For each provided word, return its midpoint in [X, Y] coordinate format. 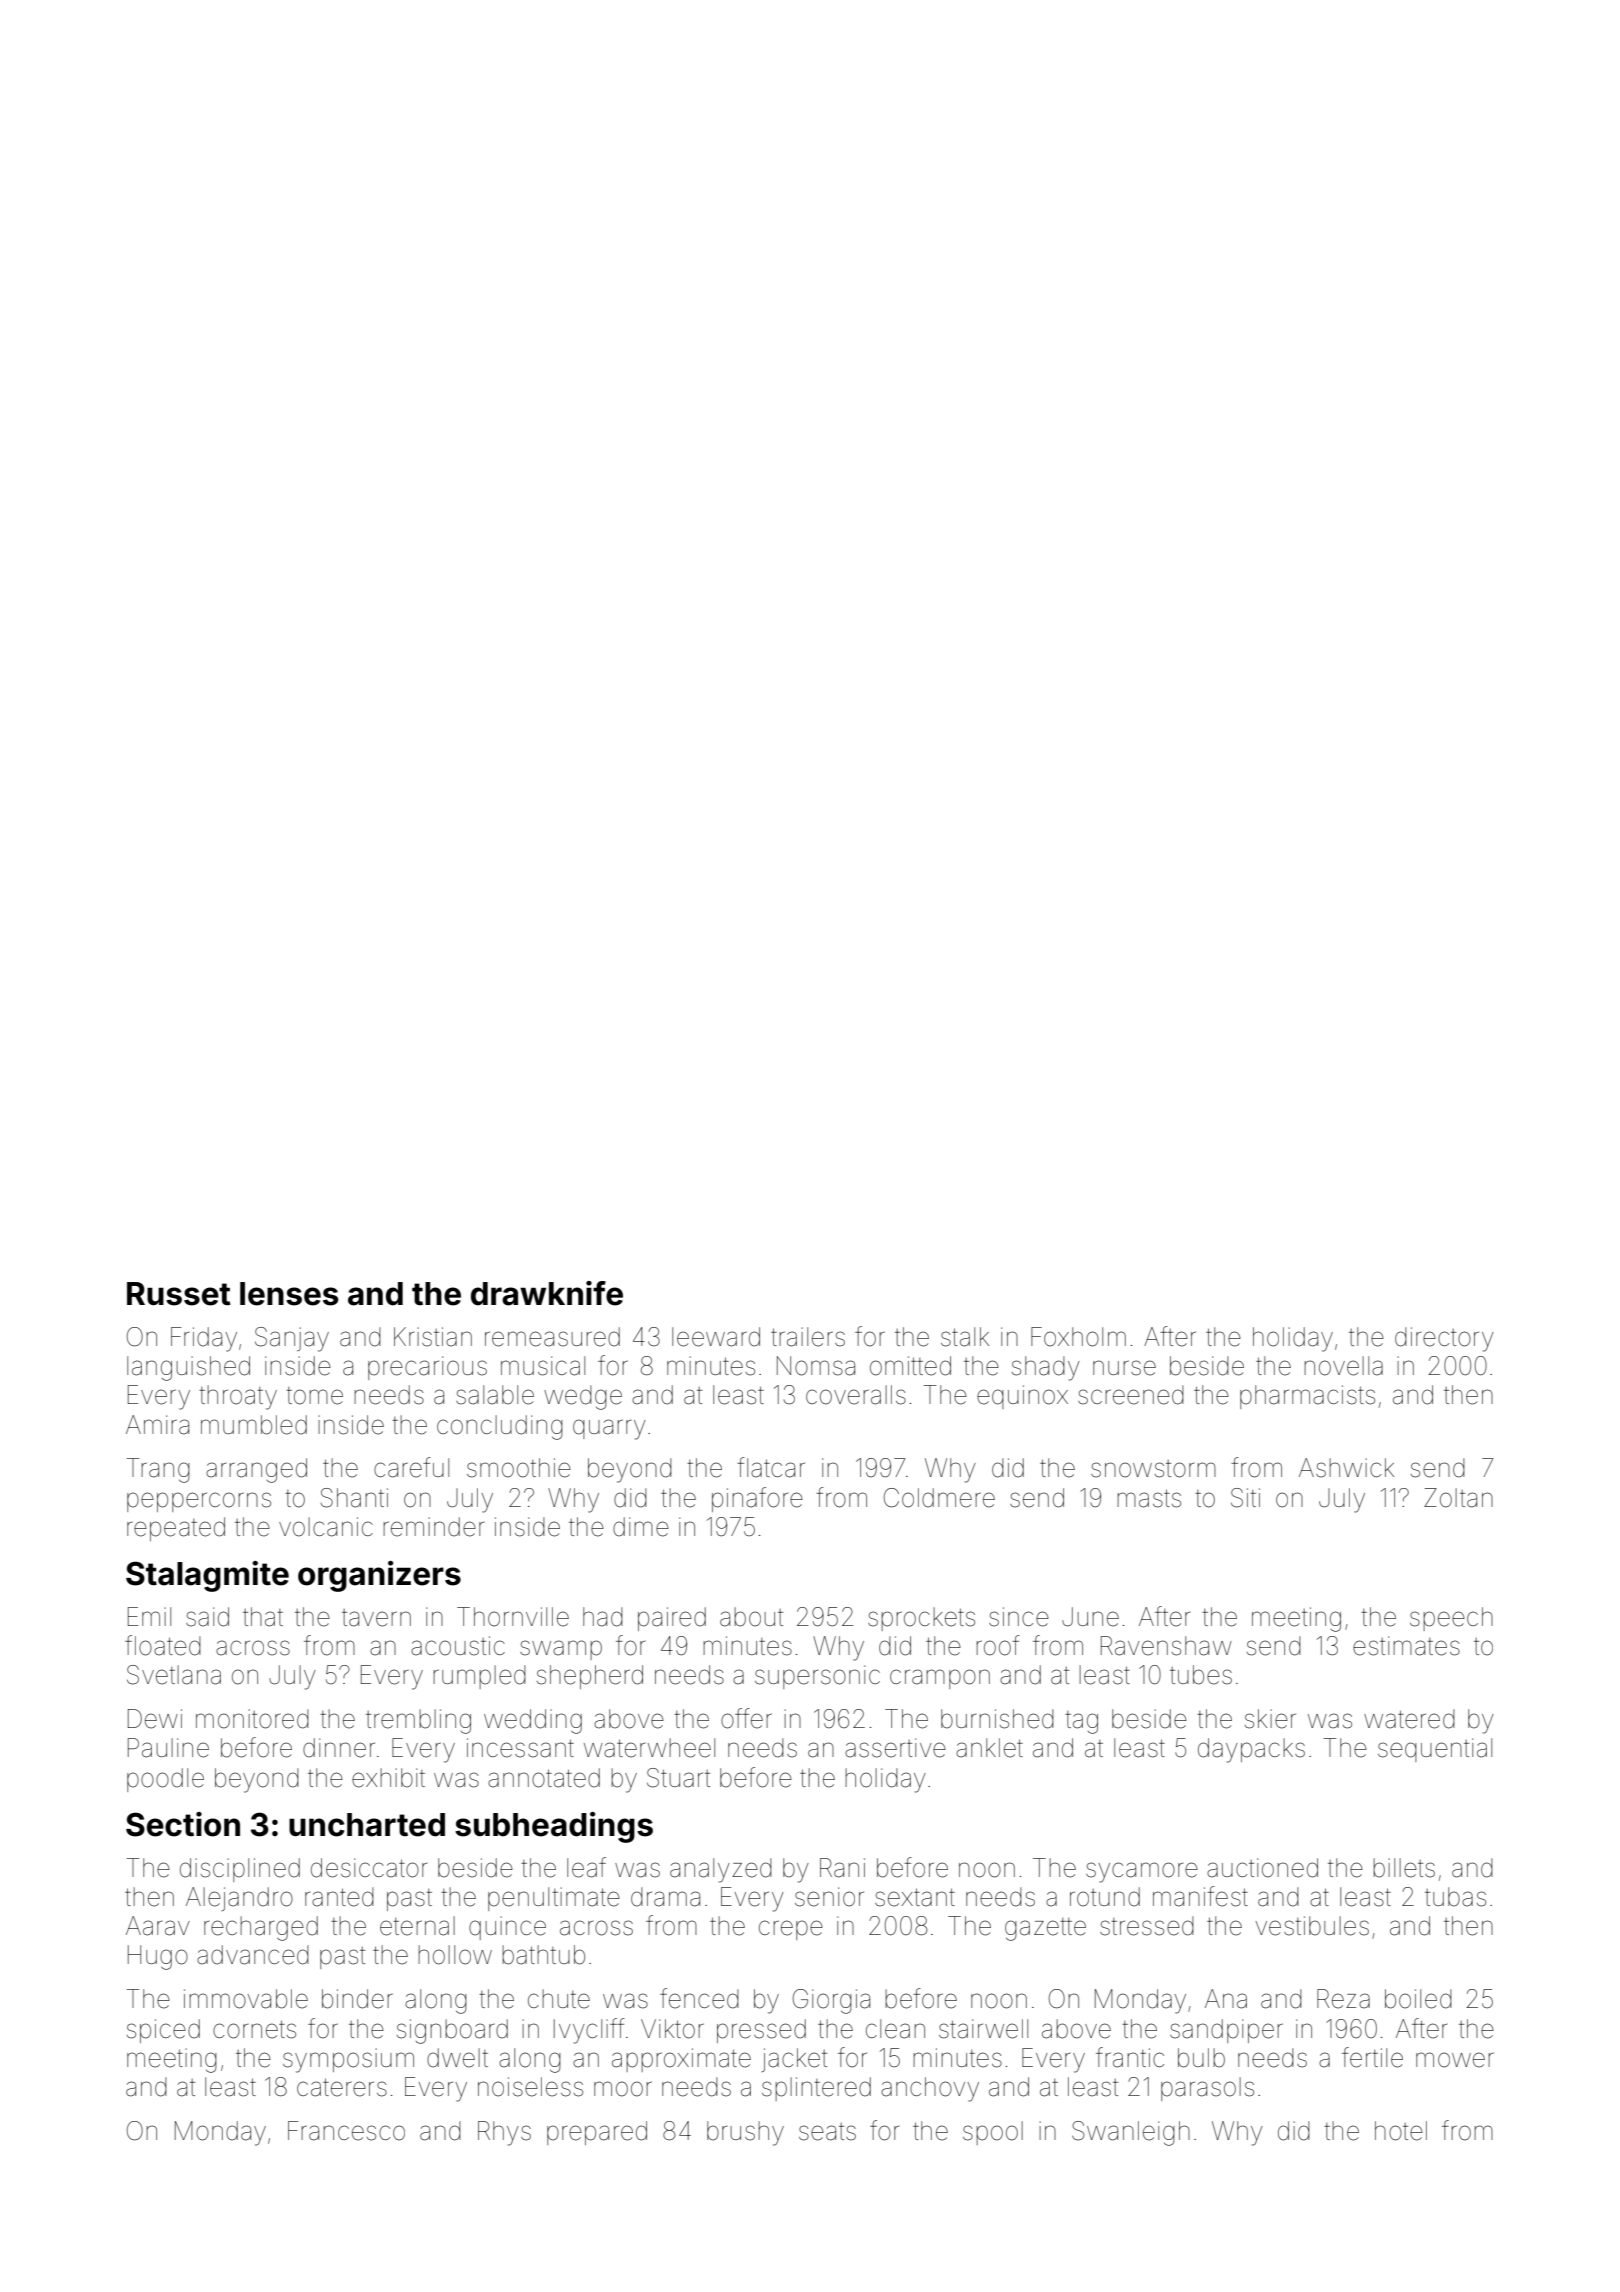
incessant [520, 1748]
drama [665, 1897]
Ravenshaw [1166, 1646]
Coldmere [939, 1498]
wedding [533, 1721]
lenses [289, 1294]
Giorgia [831, 2001]
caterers [342, 2087]
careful [411, 1467]
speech [1451, 1619]
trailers [808, 1337]
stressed [1147, 1926]
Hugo [158, 1957]
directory [1444, 1339]
